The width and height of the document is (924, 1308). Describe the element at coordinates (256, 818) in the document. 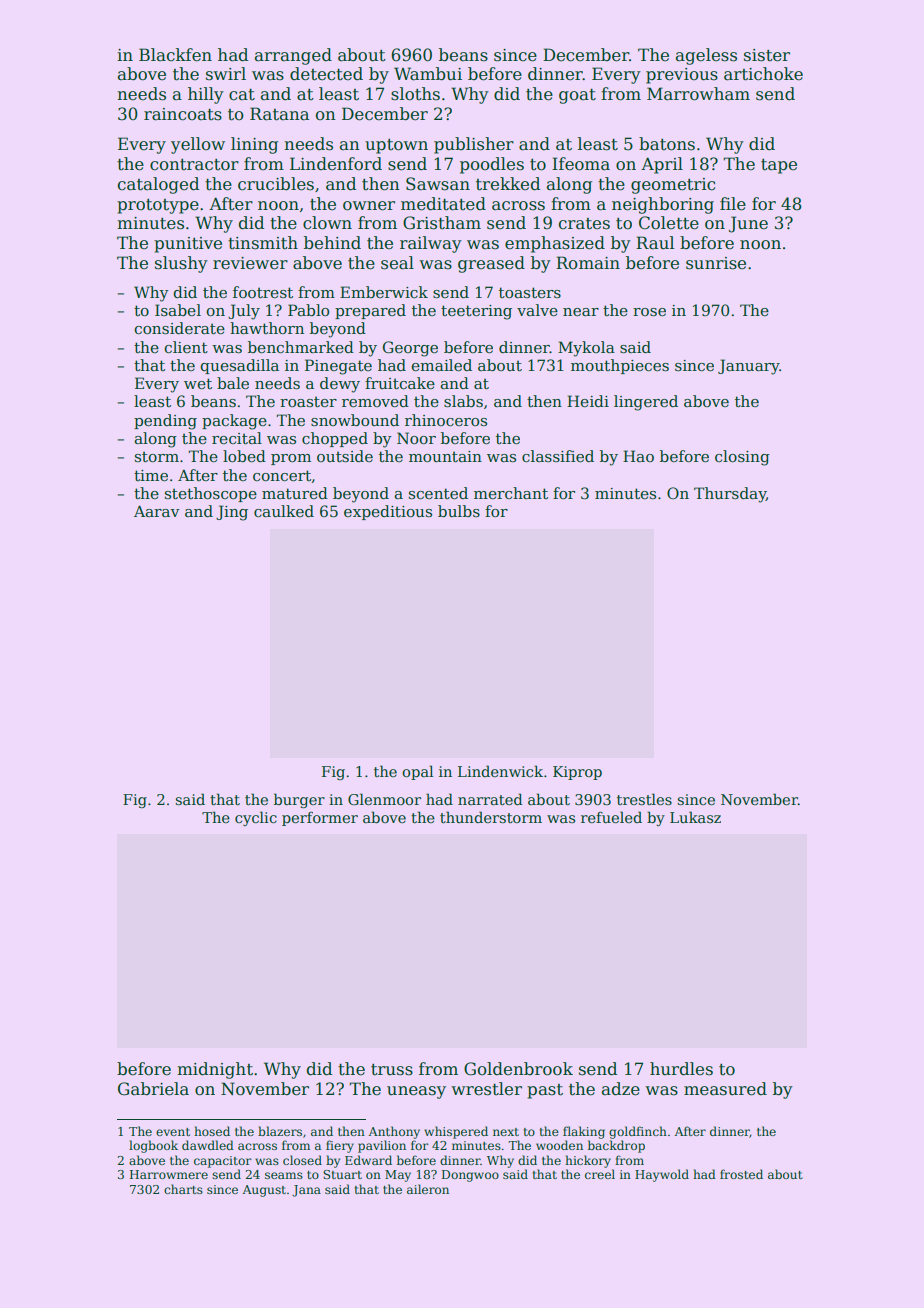

I see `cyclic` at that location.
